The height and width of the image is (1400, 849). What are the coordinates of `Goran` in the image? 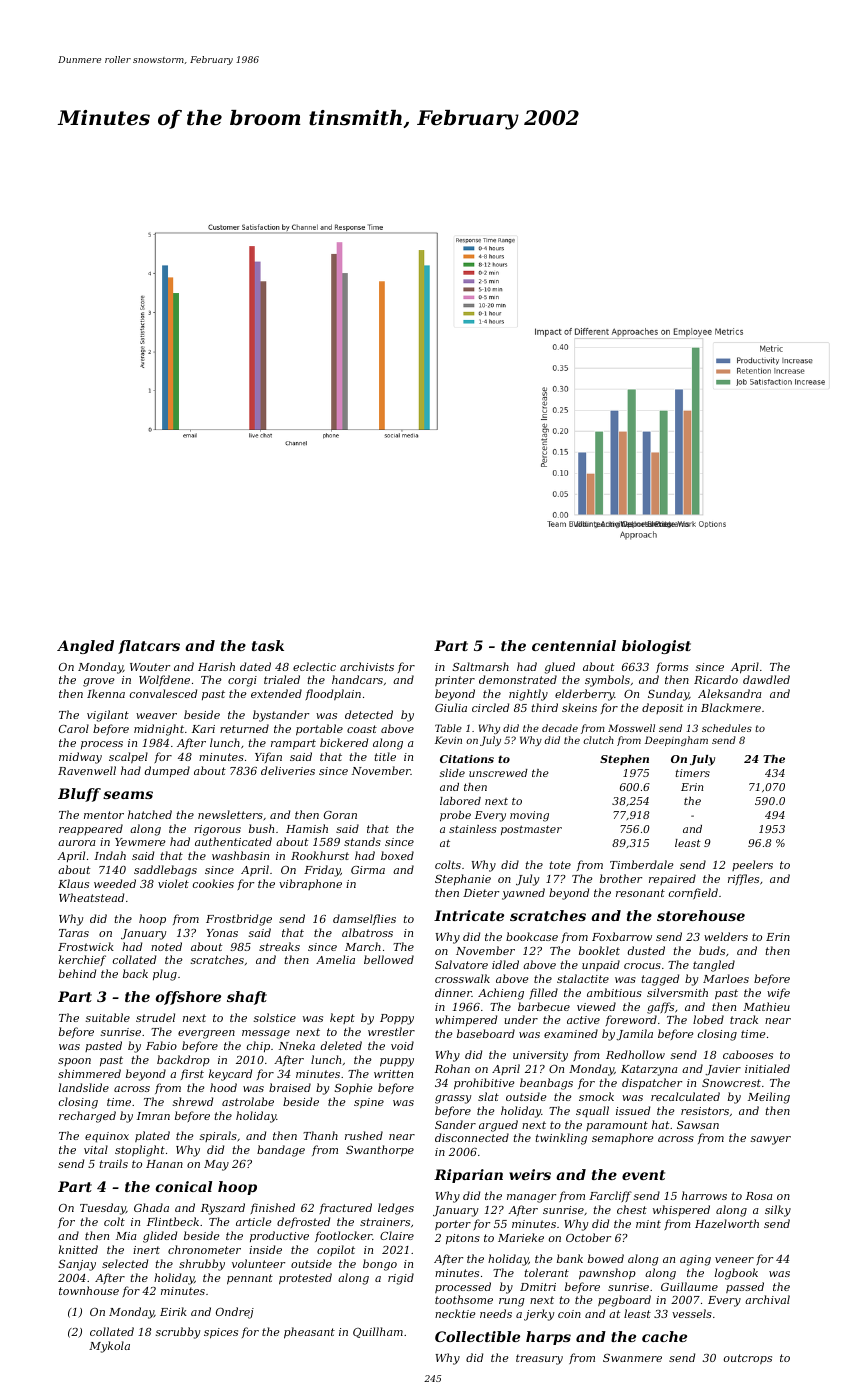 It's located at (340, 815).
